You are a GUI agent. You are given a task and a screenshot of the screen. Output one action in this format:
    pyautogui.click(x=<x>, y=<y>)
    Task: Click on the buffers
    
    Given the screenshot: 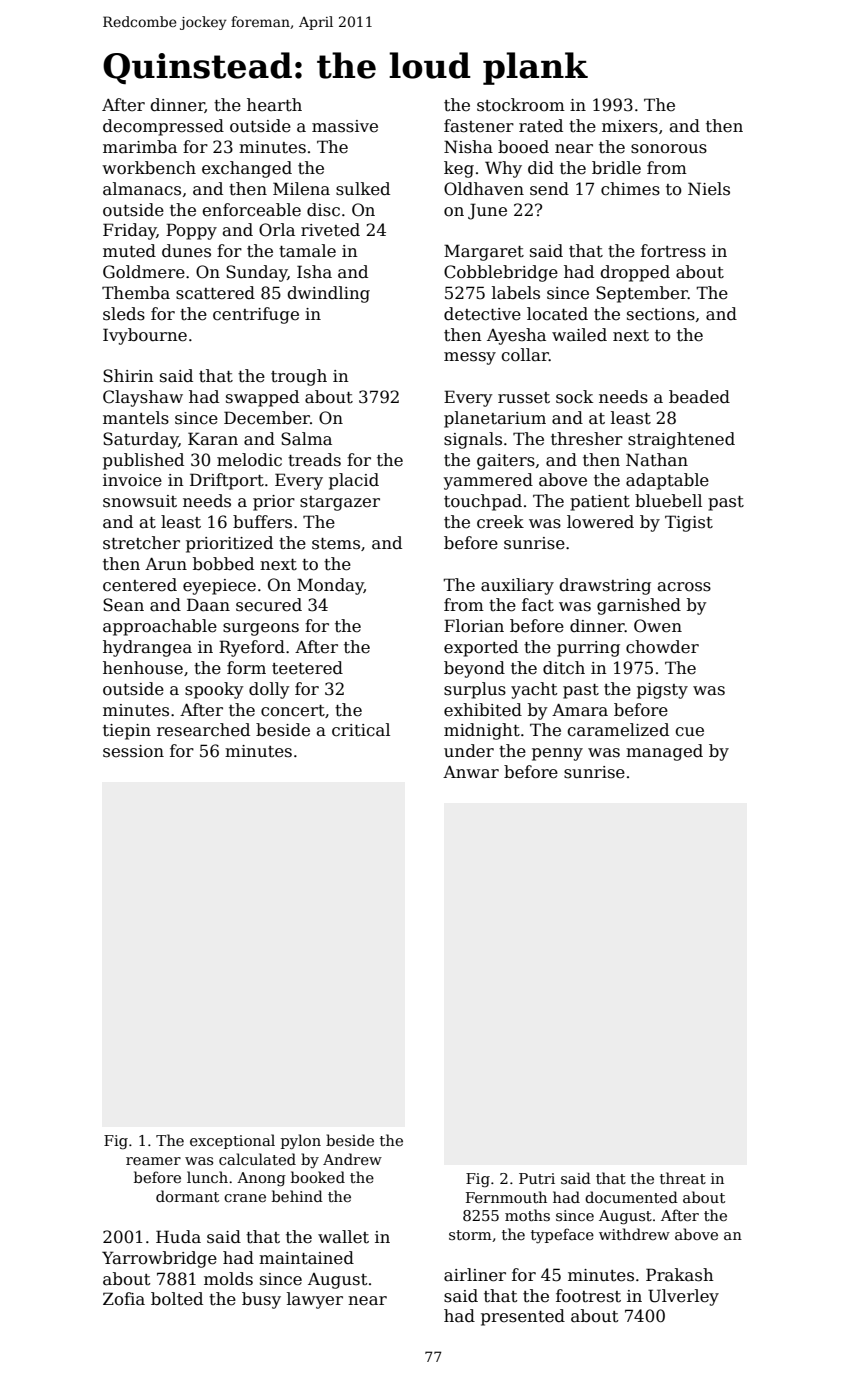 What is the action you would take?
    pyautogui.click(x=262, y=522)
